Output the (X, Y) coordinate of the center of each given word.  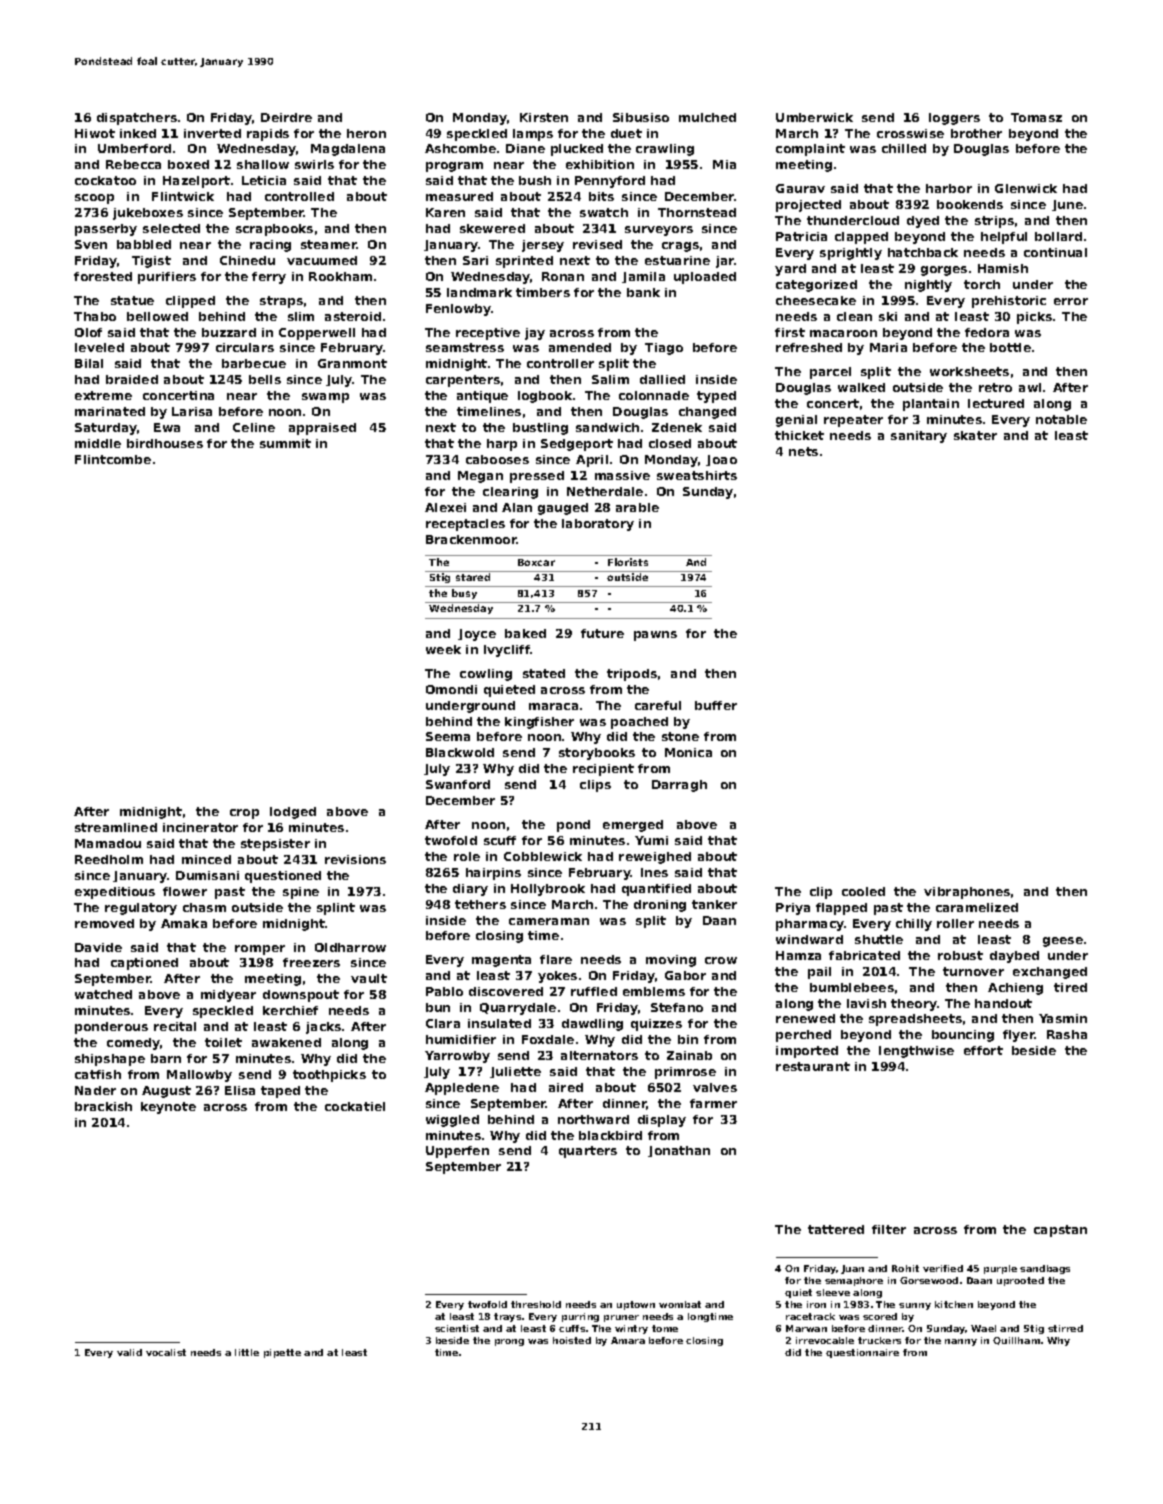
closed (670, 443)
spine (301, 893)
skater (975, 435)
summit (285, 443)
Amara (628, 1340)
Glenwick (1026, 188)
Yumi (651, 840)
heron (366, 133)
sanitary (919, 437)
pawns (655, 636)
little (247, 1352)
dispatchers (137, 119)
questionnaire (862, 1353)
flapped (841, 909)
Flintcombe (113, 459)
